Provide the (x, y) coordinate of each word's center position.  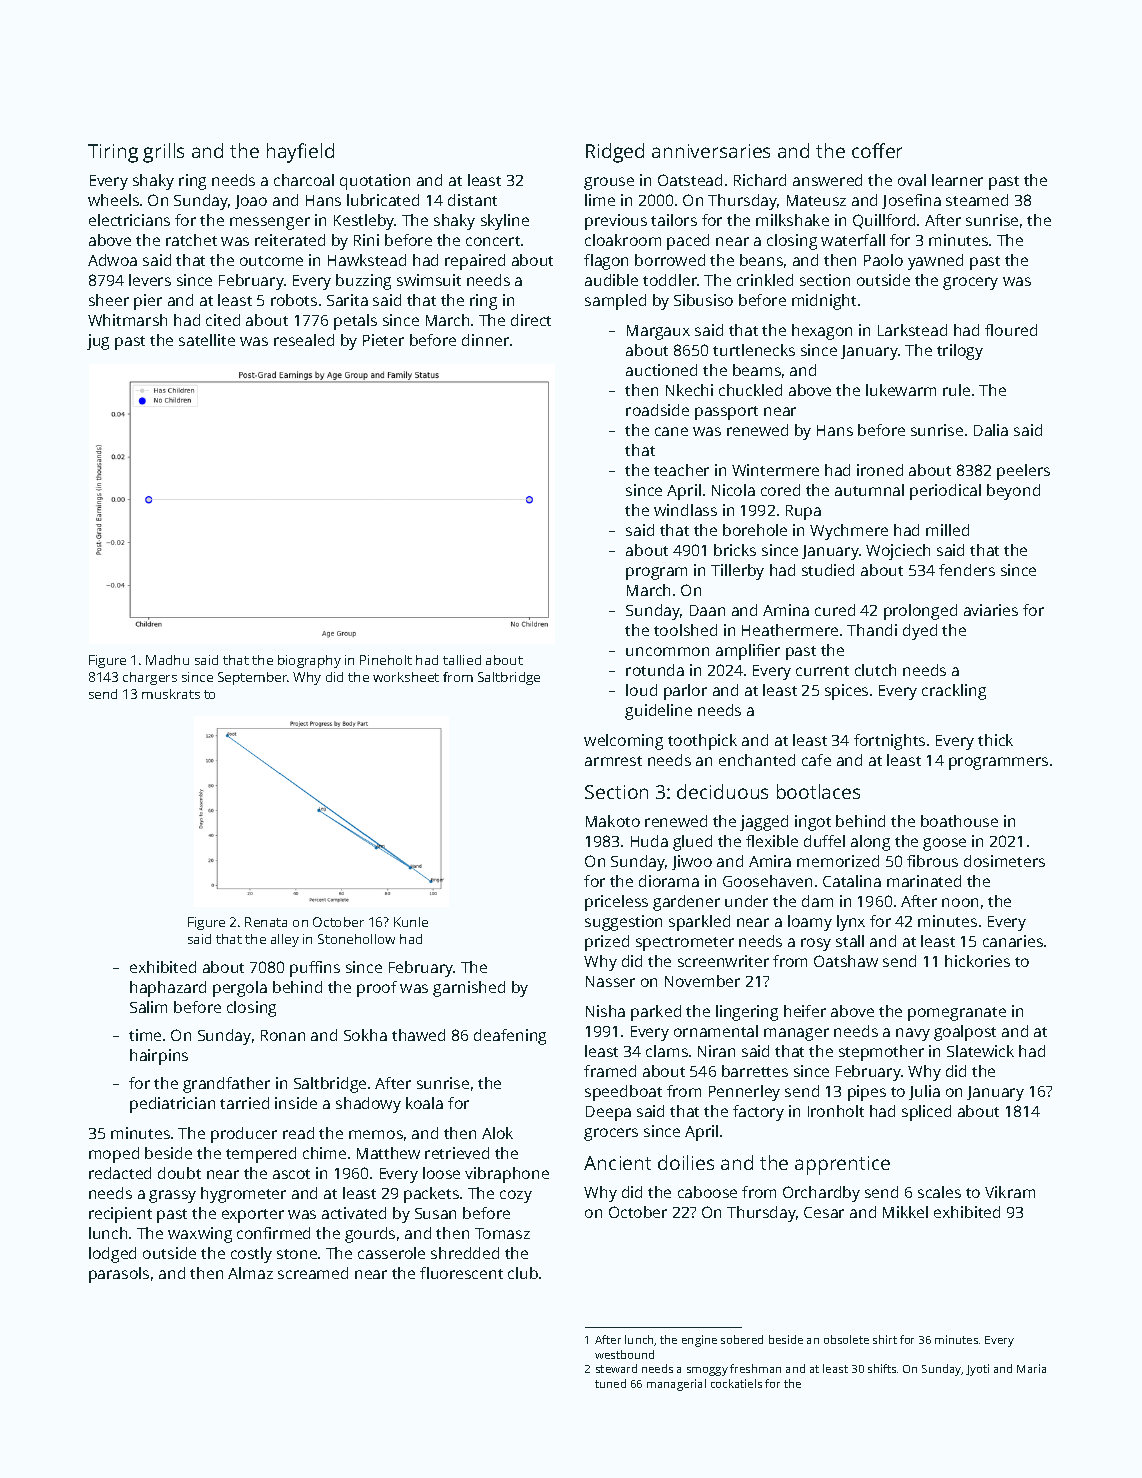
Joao (251, 202)
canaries (1013, 941)
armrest (613, 761)
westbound (624, 1354)
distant (472, 200)
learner (957, 180)
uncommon (667, 651)
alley (285, 940)
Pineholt (386, 660)
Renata (266, 922)
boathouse (959, 821)
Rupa (803, 512)
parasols (119, 1275)
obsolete (846, 1339)
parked (656, 1013)
